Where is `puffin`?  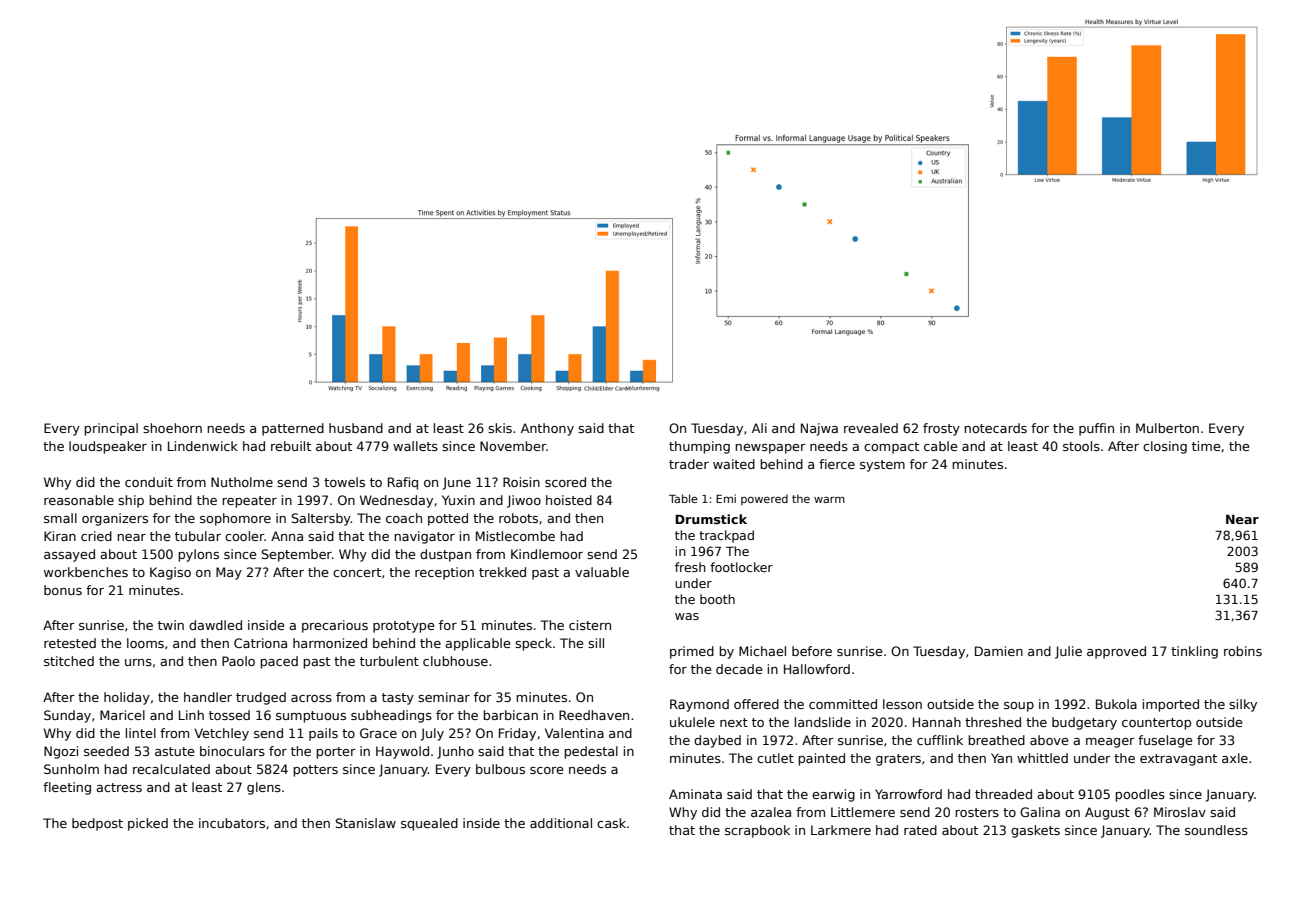
puffin is located at coordinates (1096, 429).
